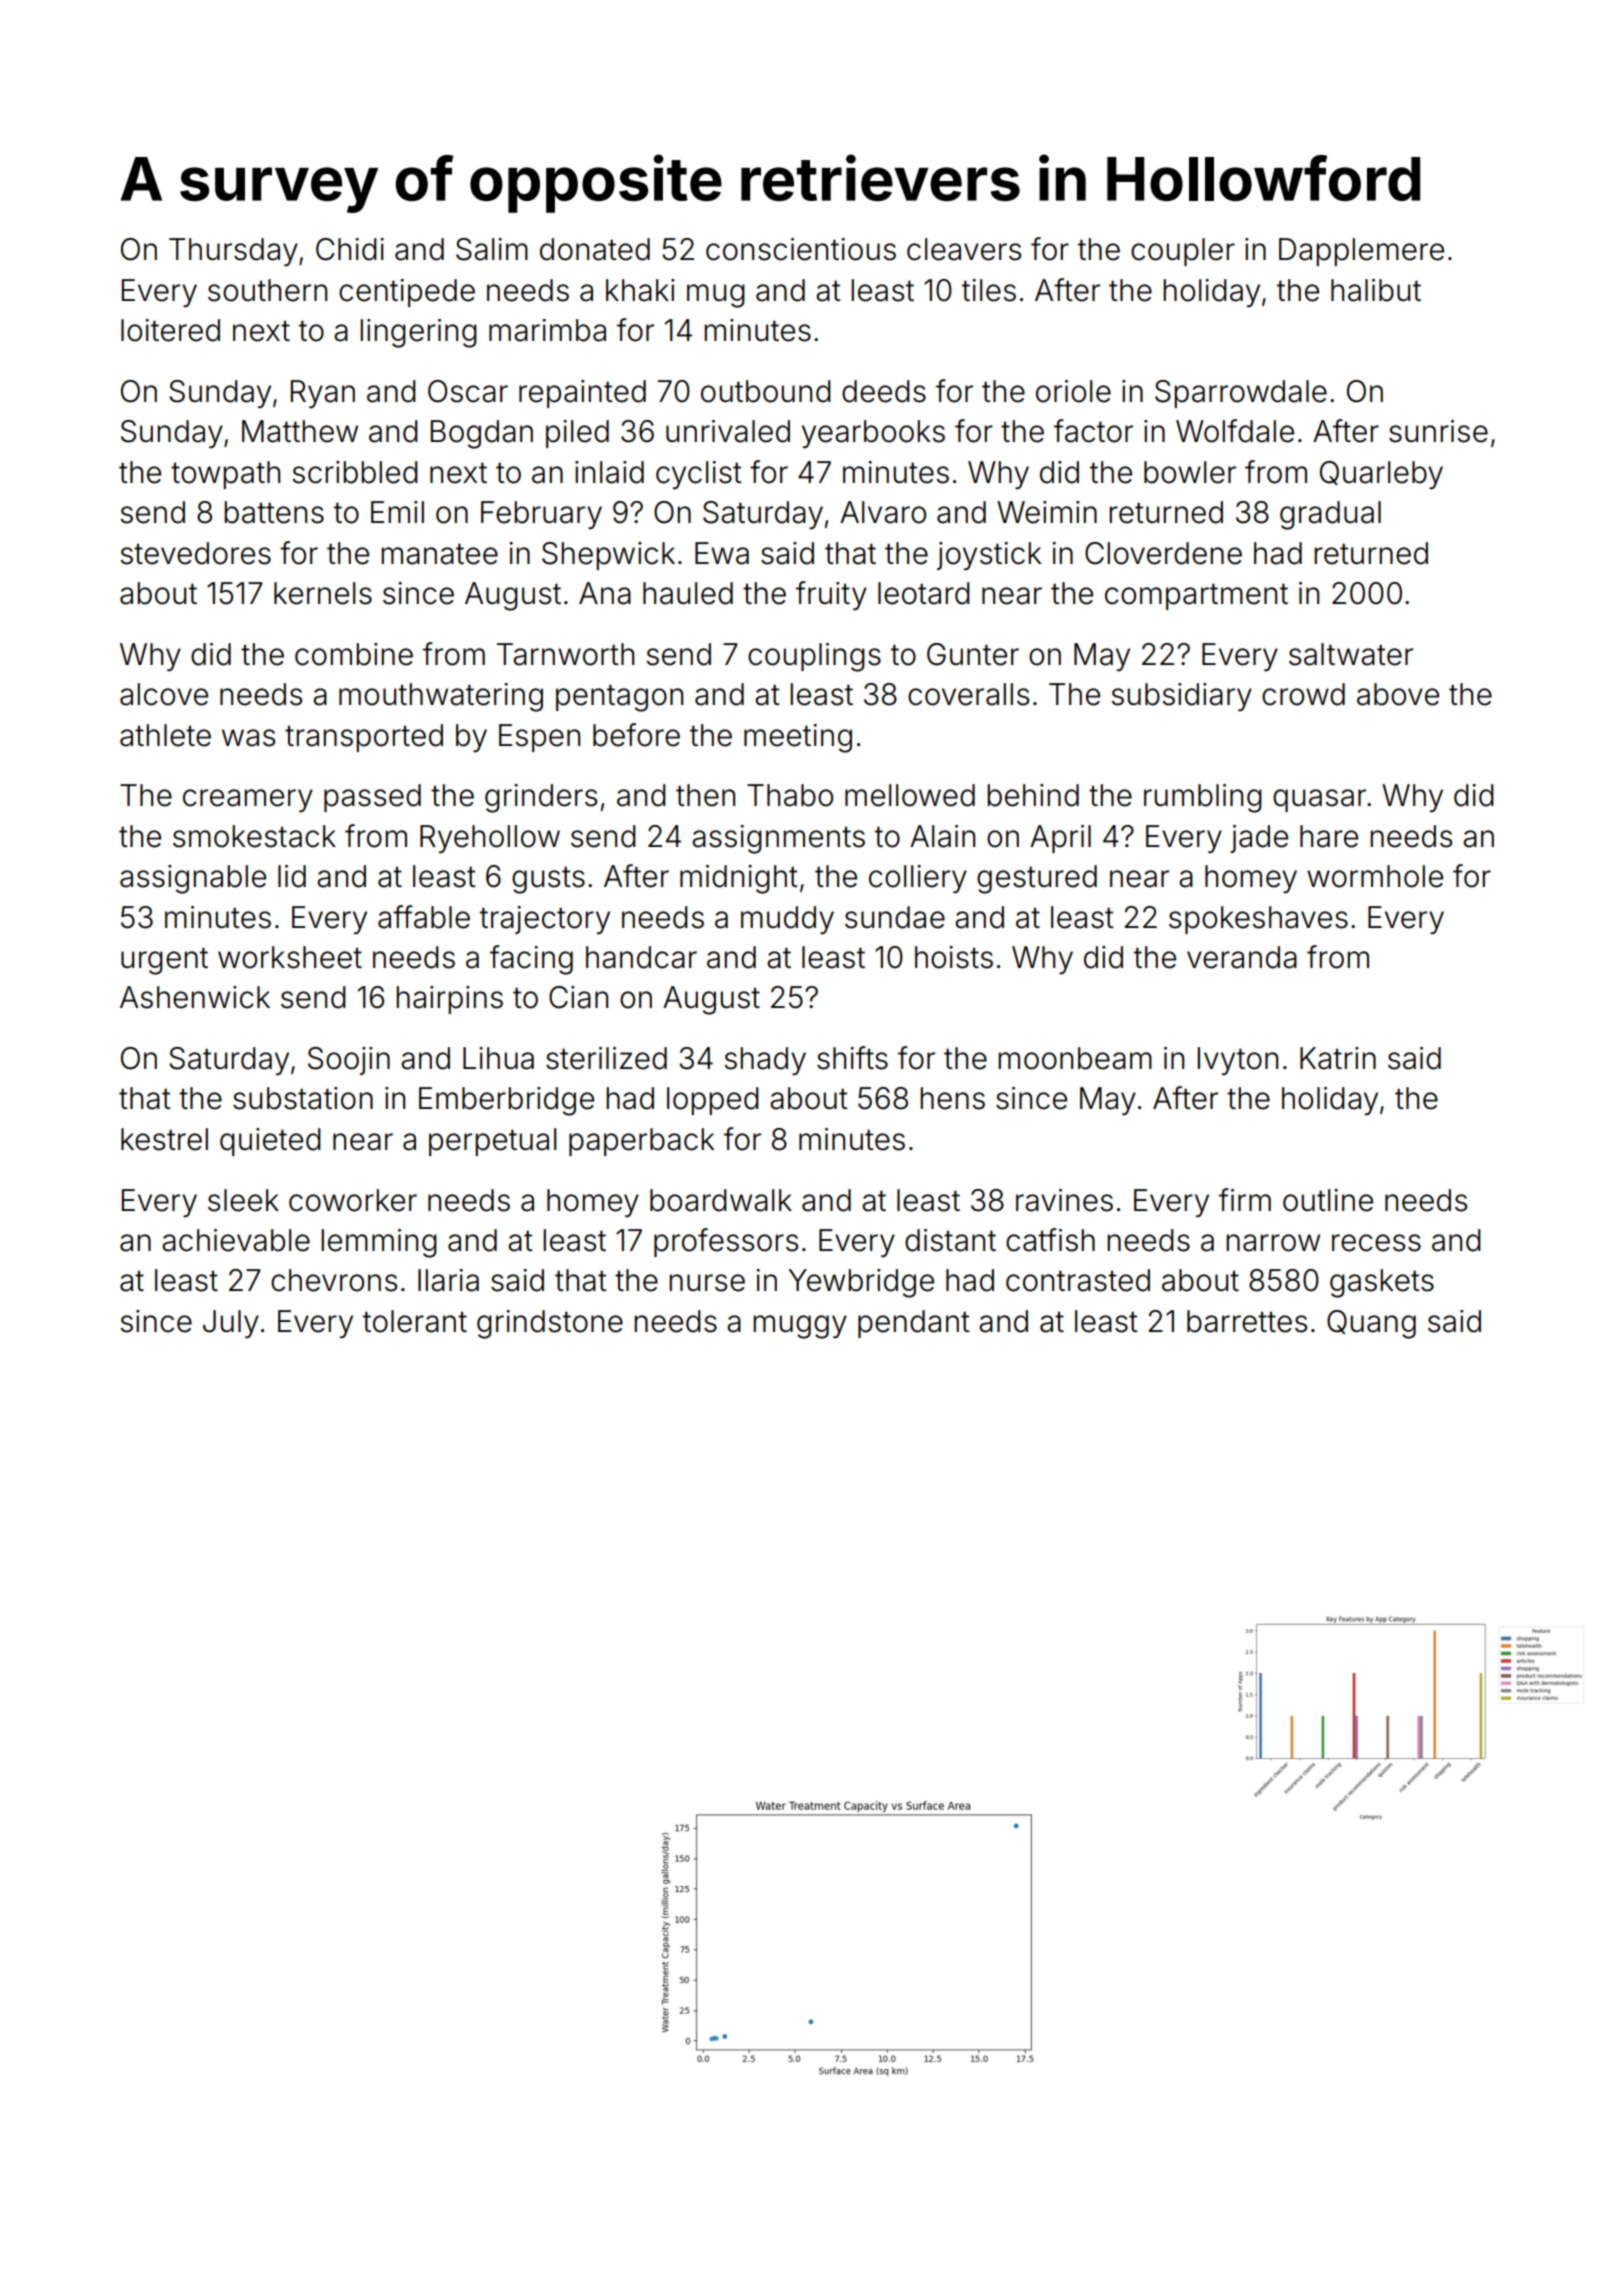  What do you see at coordinates (950, 1240) in the image?
I see `distant` at bounding box center [950, 1240].
